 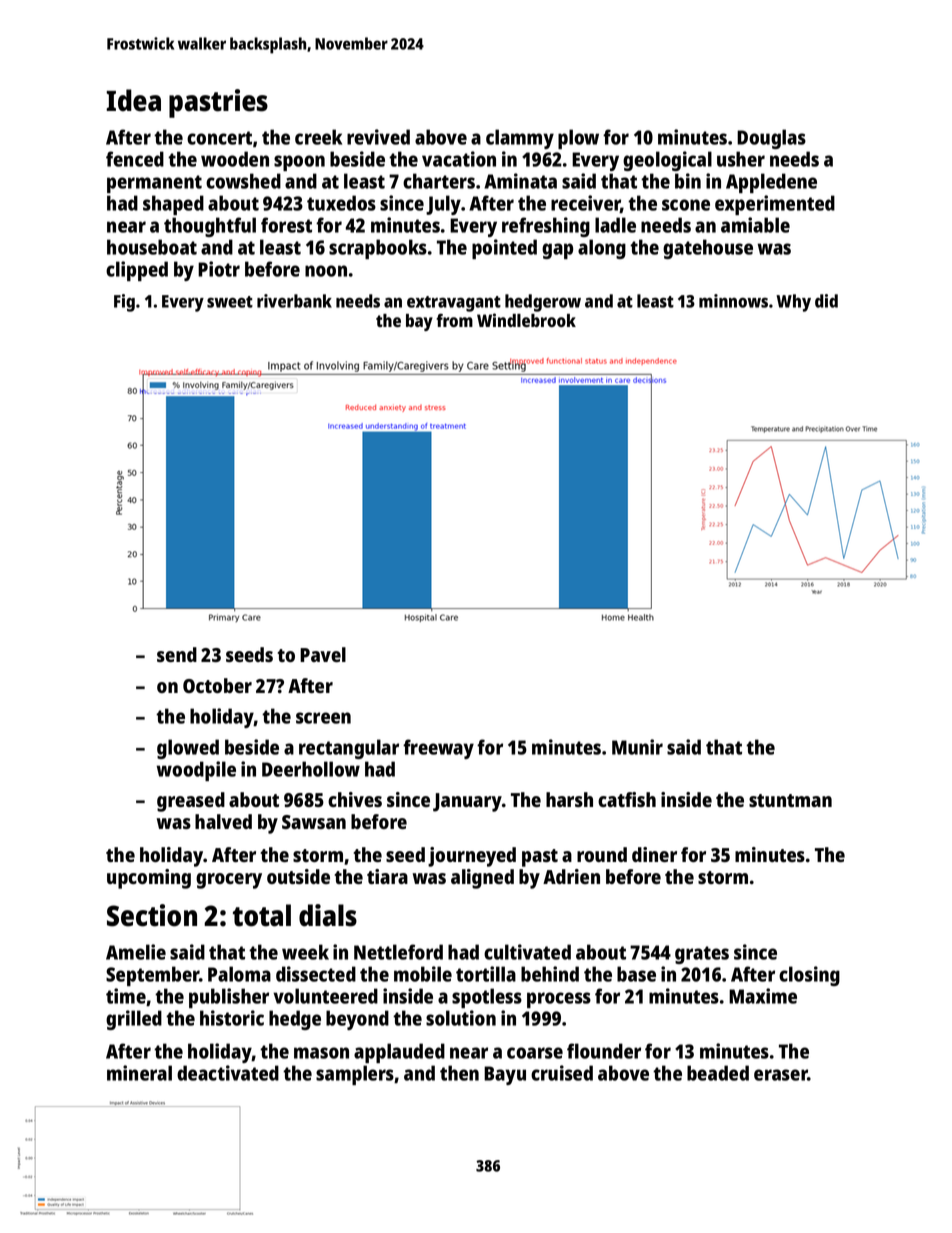 I want to click on houseboat, so click(x=152, y=247).
